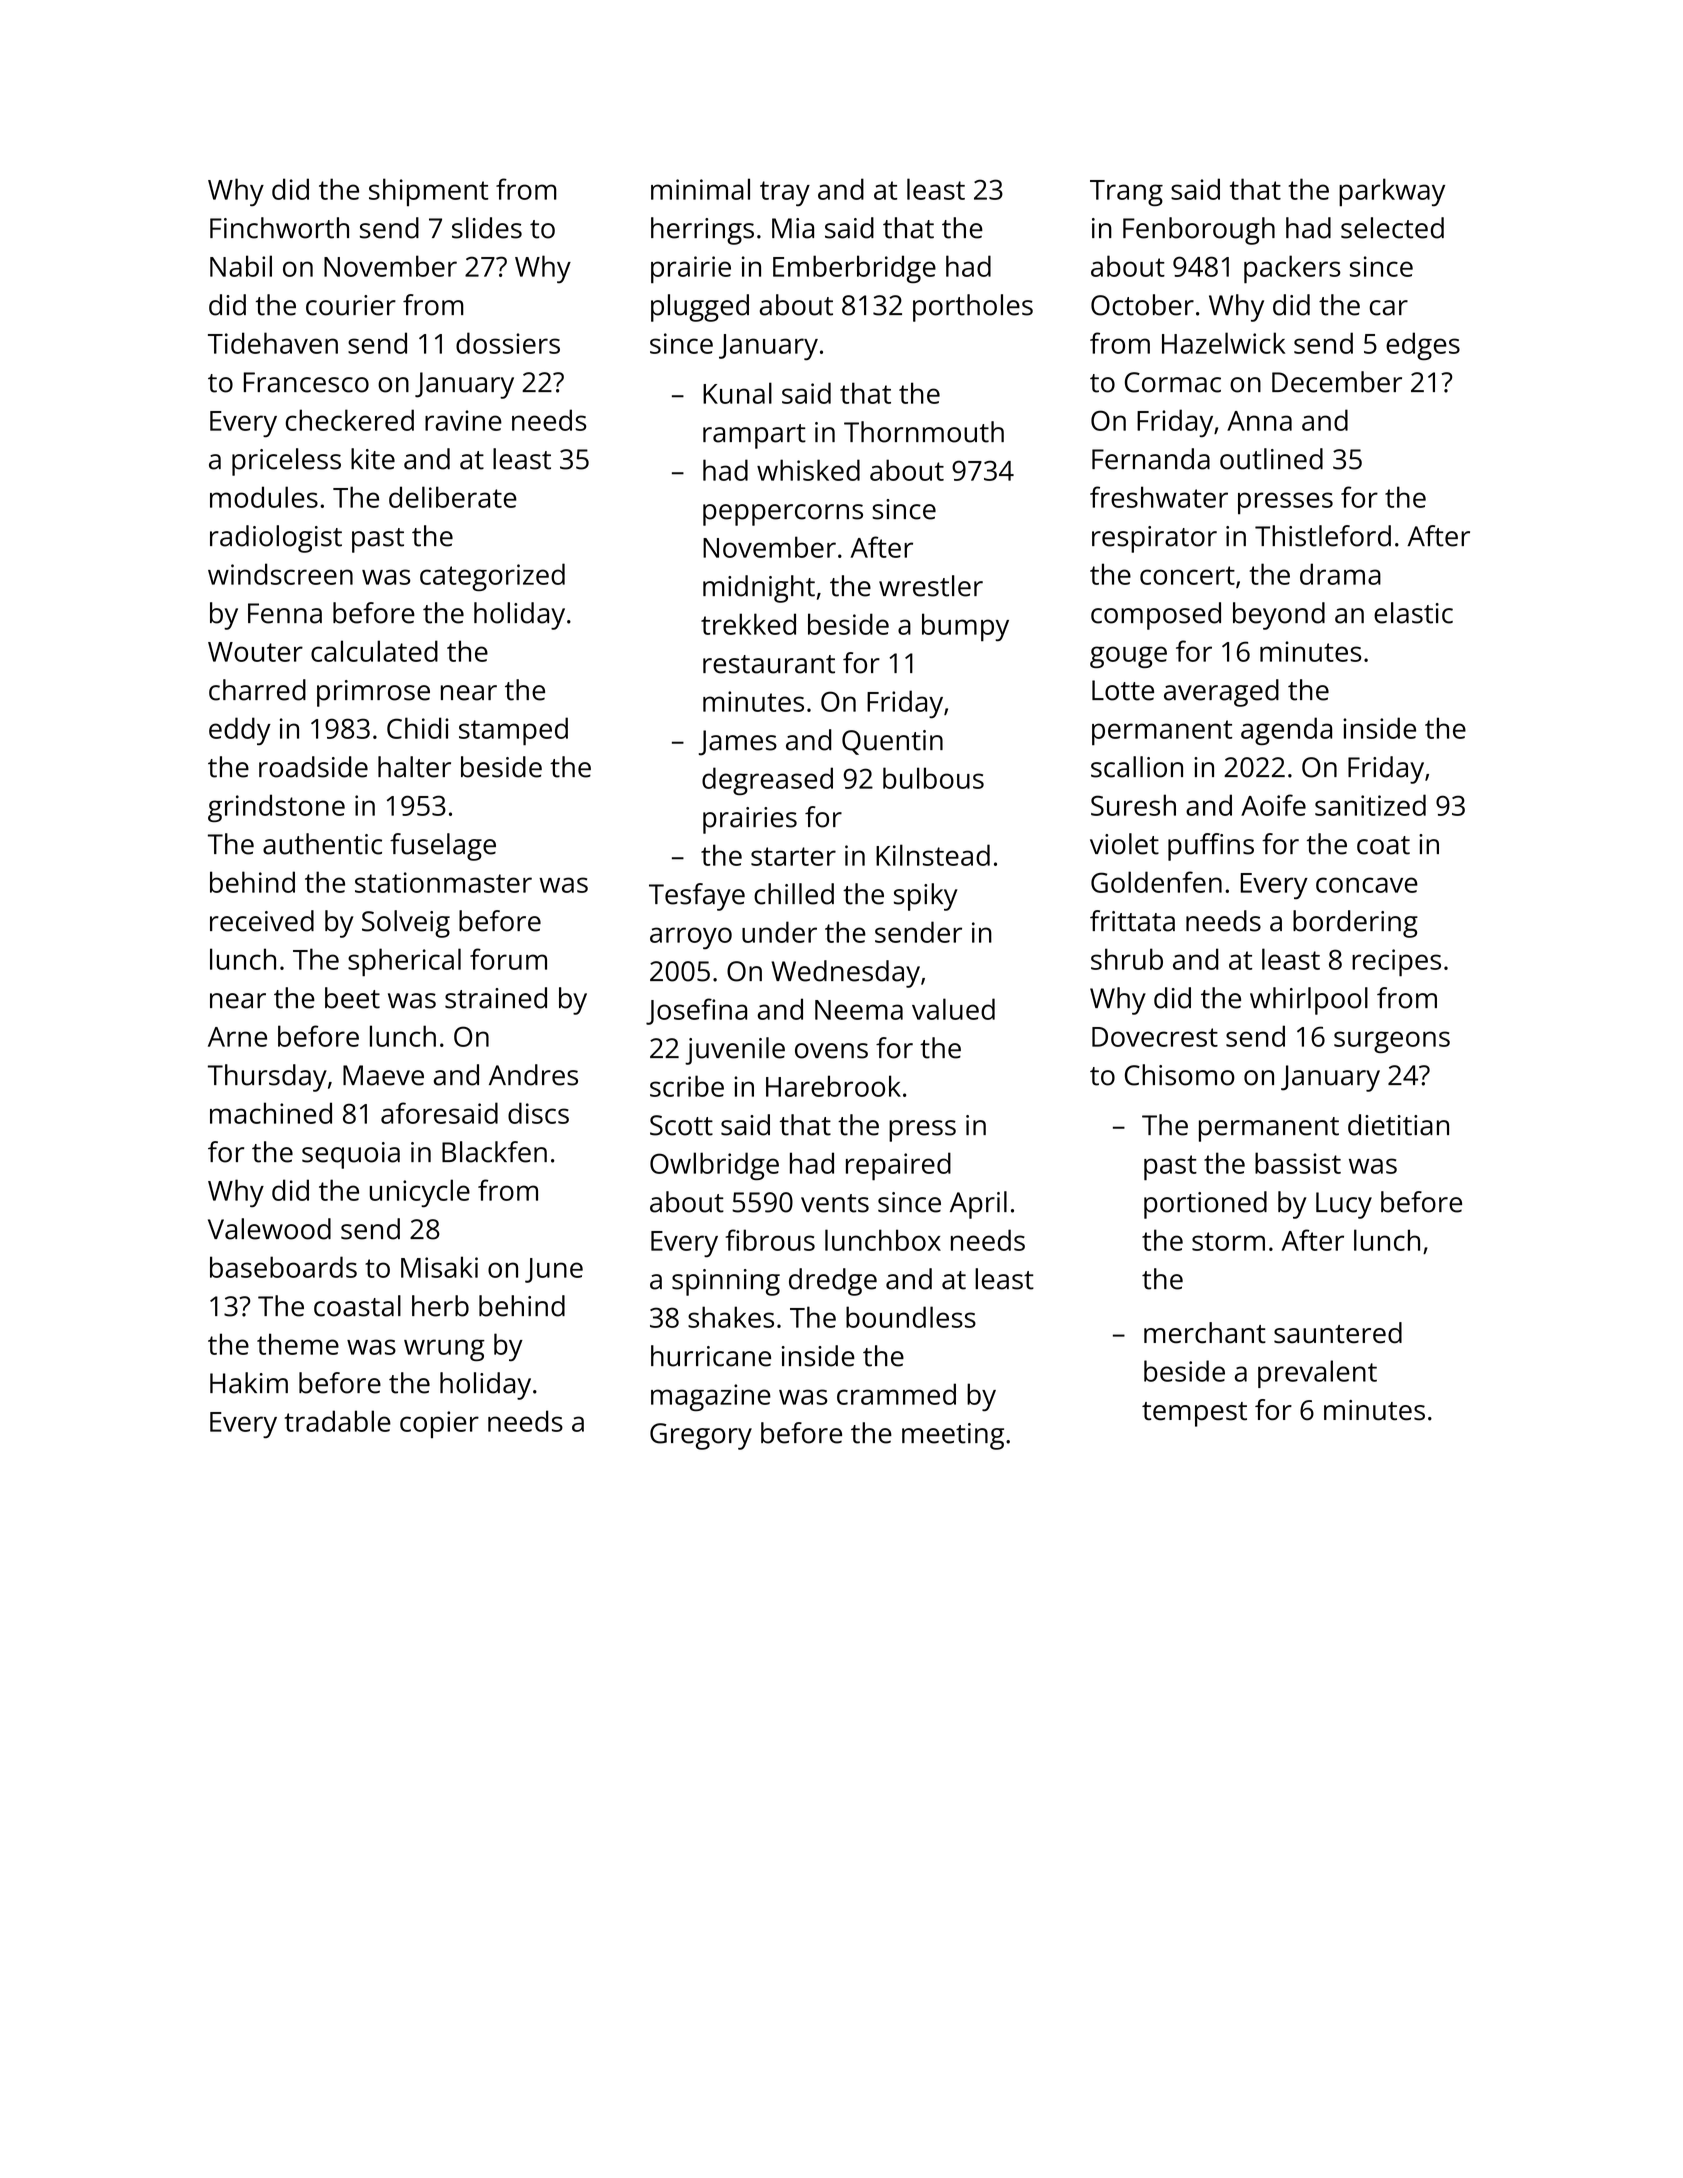 The height and width of the screenshot is (2178, 1683). I want to click on repaired, so click(898, 1166).
